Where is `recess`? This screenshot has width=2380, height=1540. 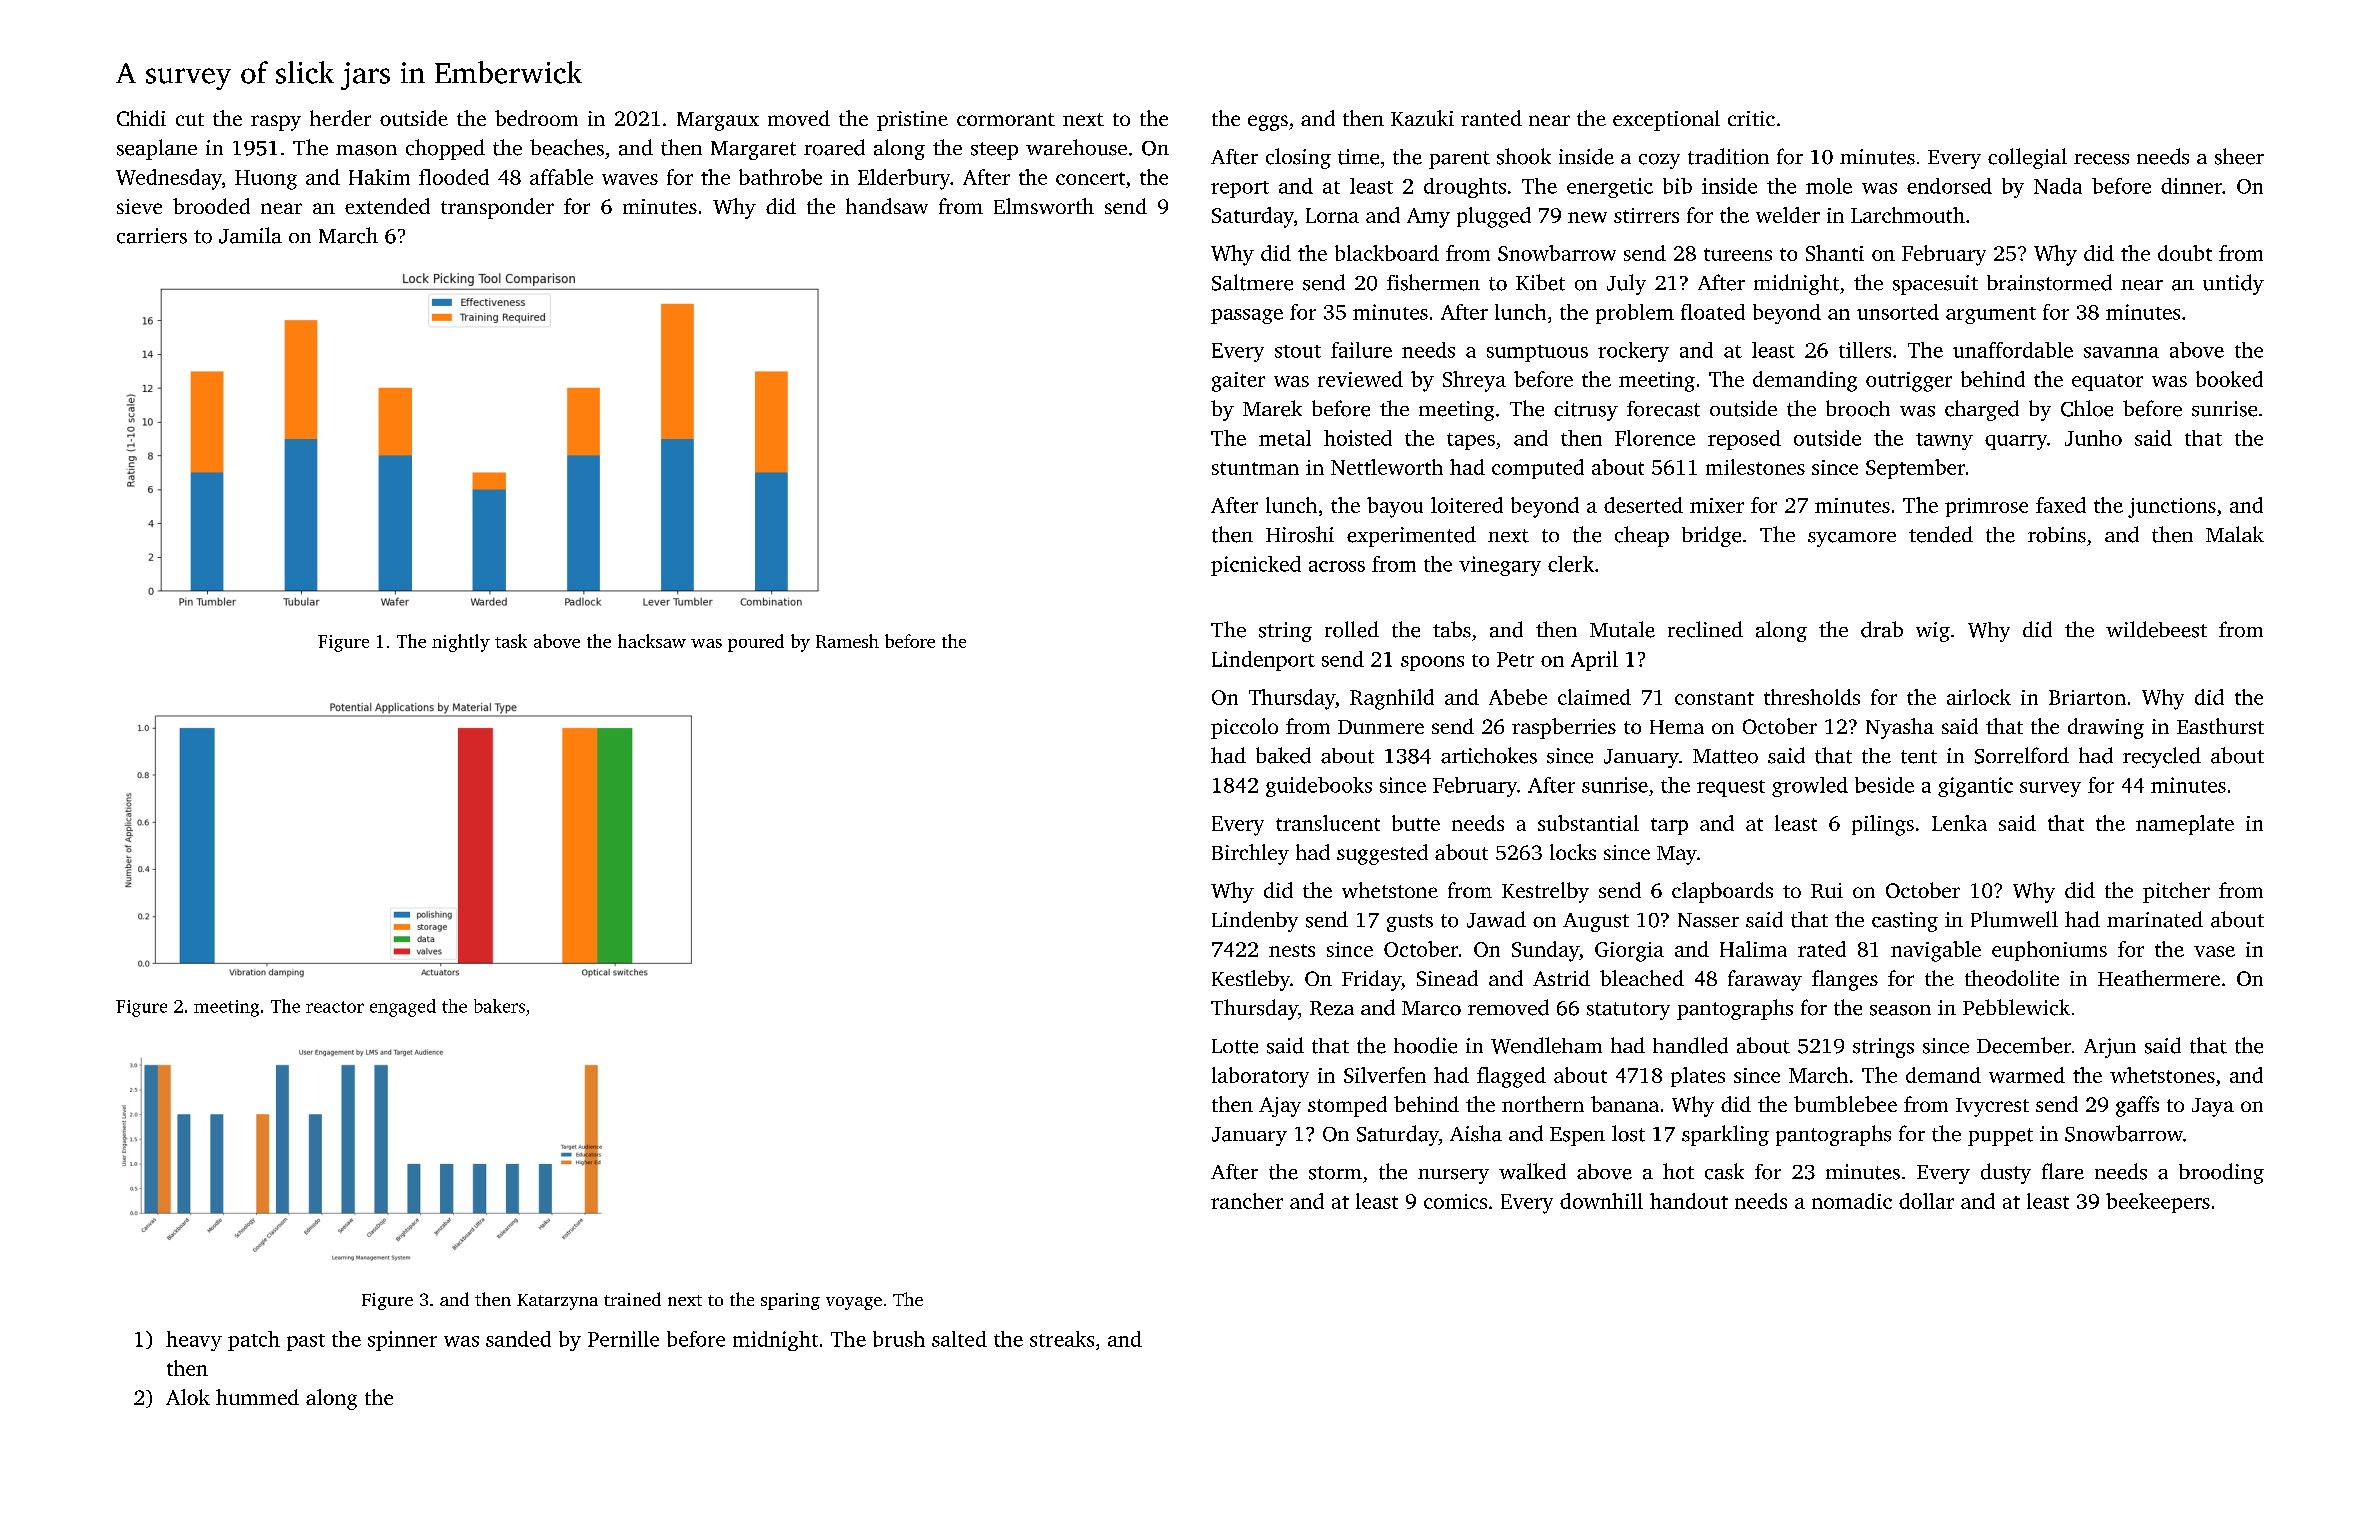
recess is located at coordinates (2101, 159).
